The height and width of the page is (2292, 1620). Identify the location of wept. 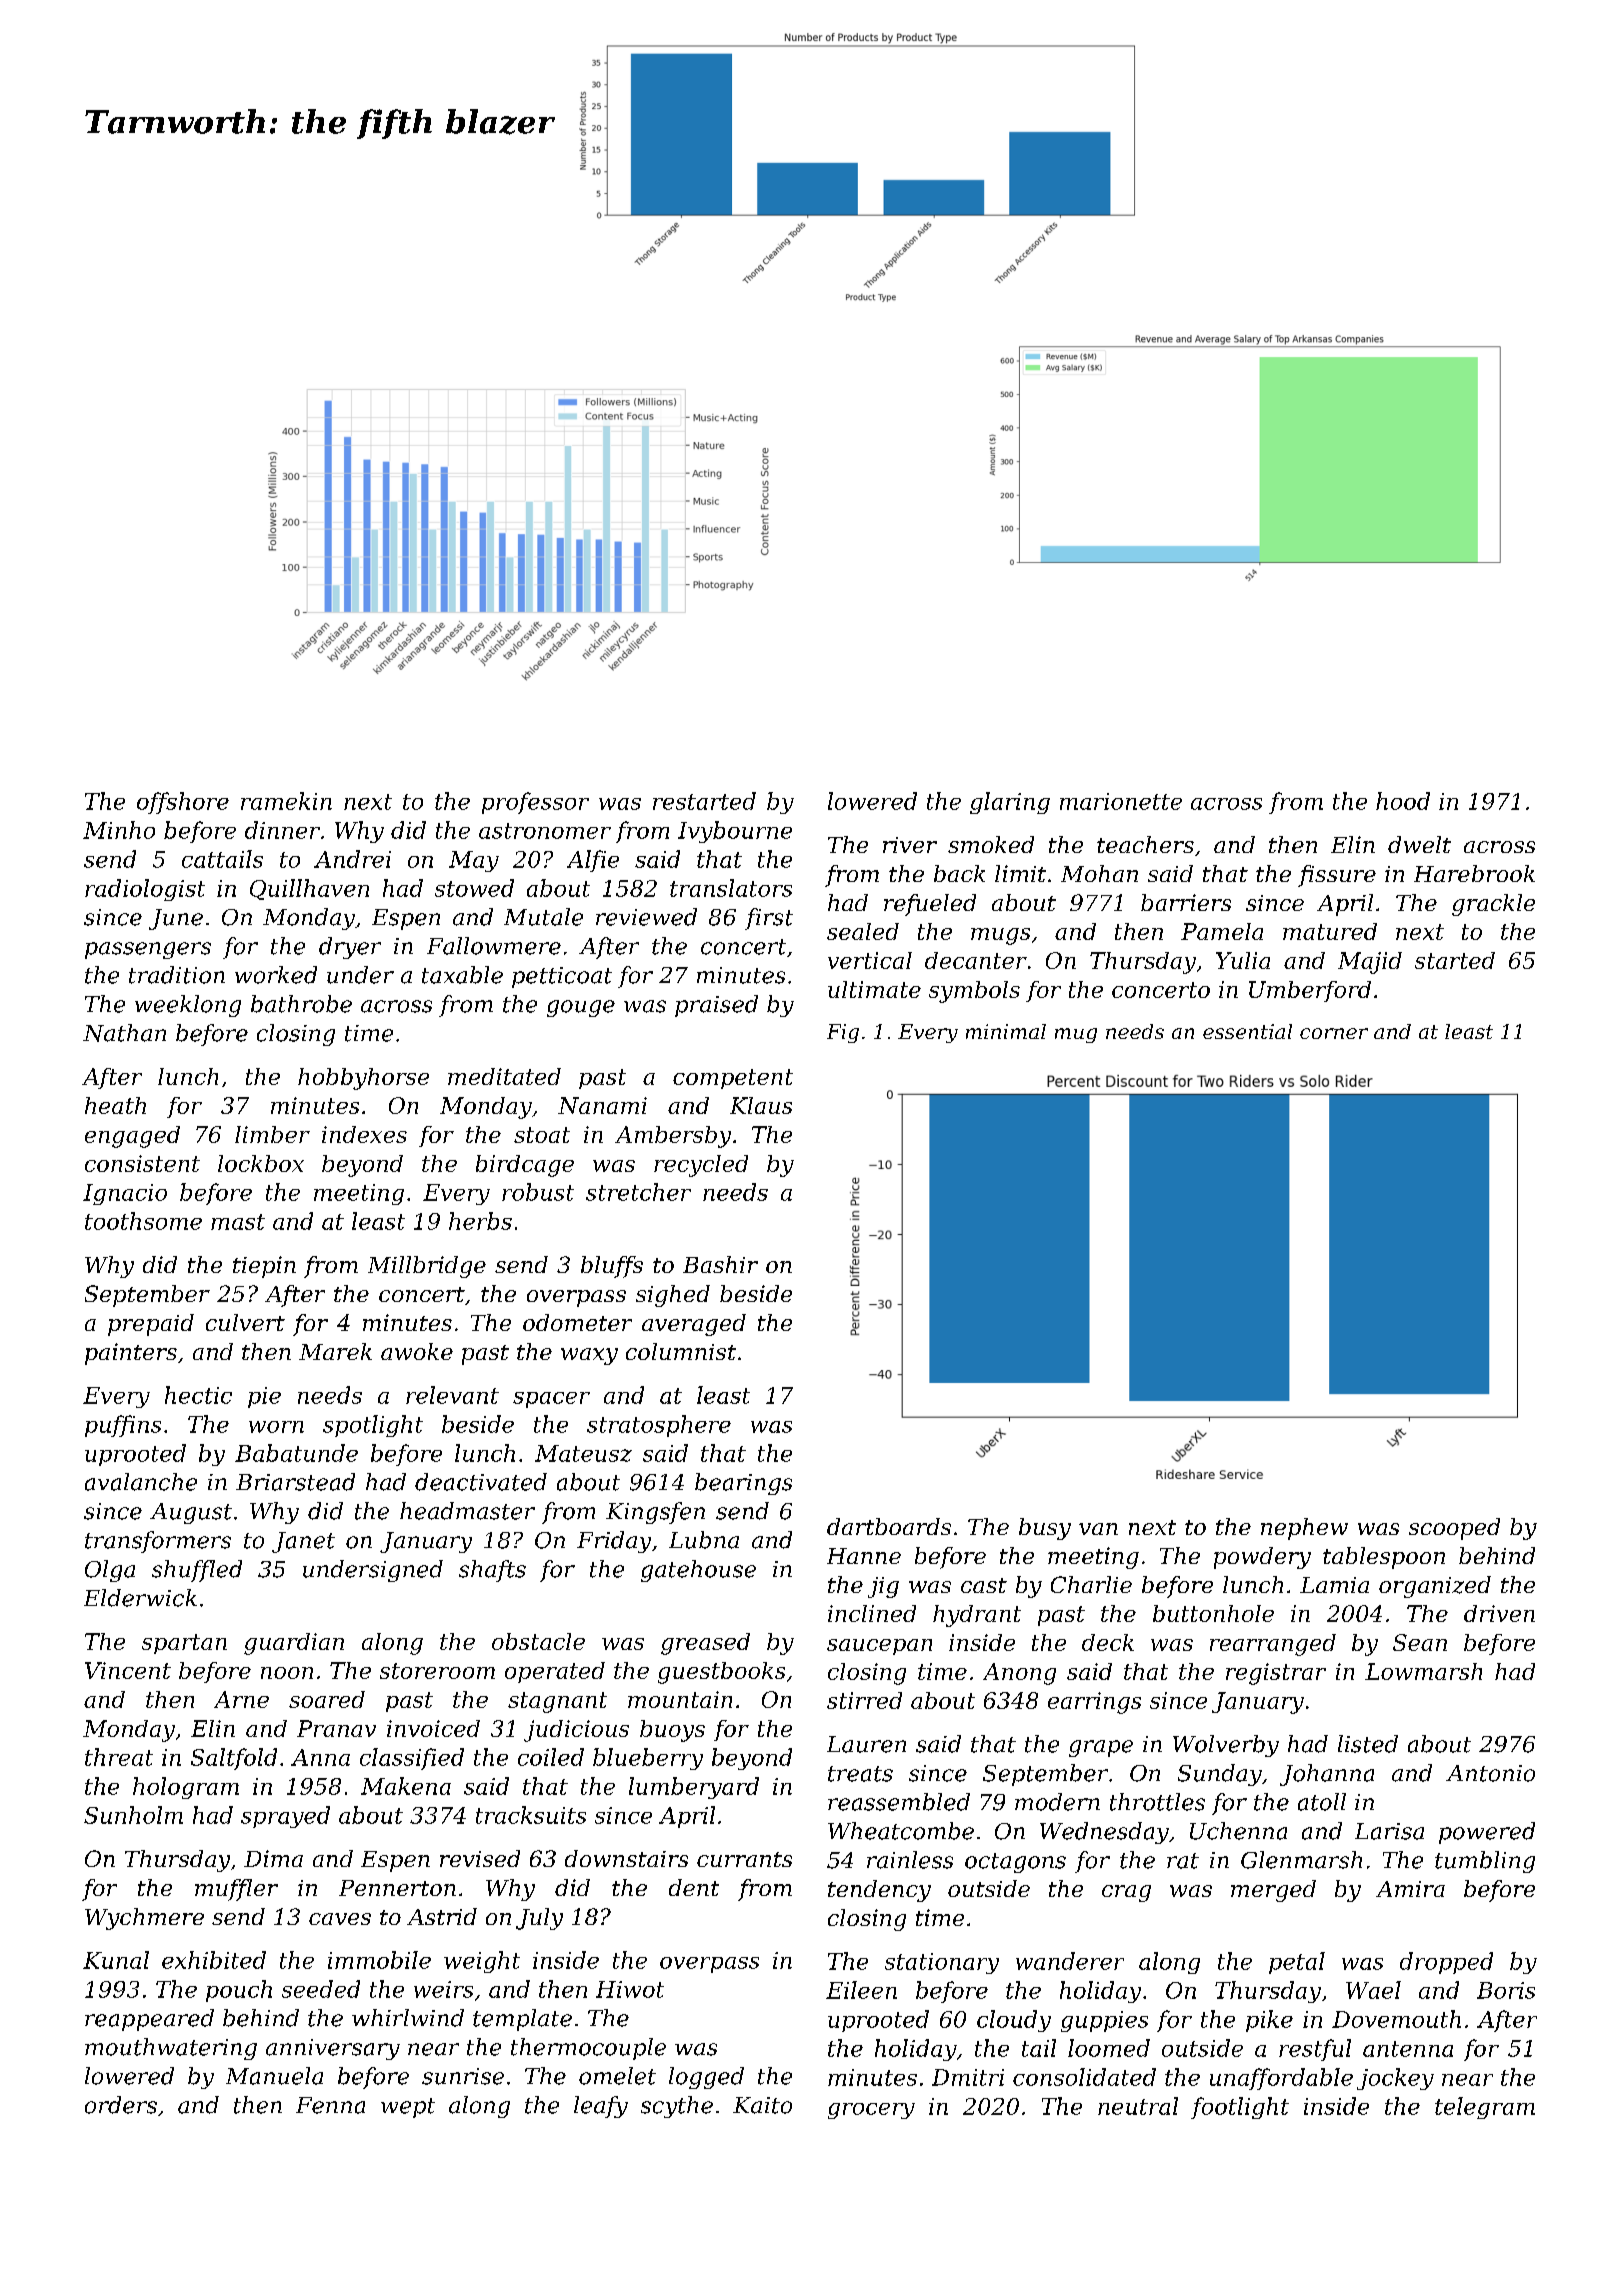
(408, 2108).
